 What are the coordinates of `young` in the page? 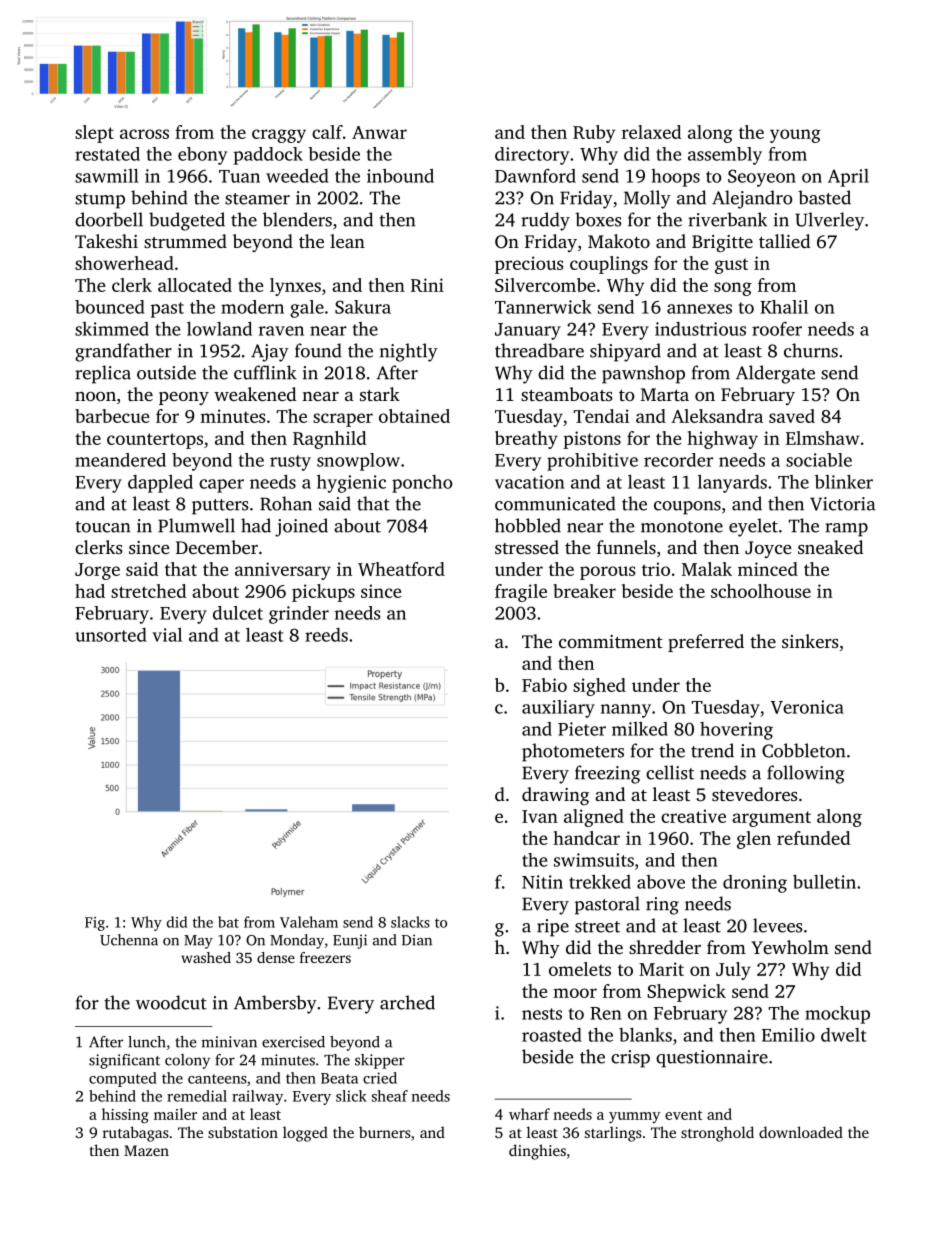 It's located at (795, 136).
